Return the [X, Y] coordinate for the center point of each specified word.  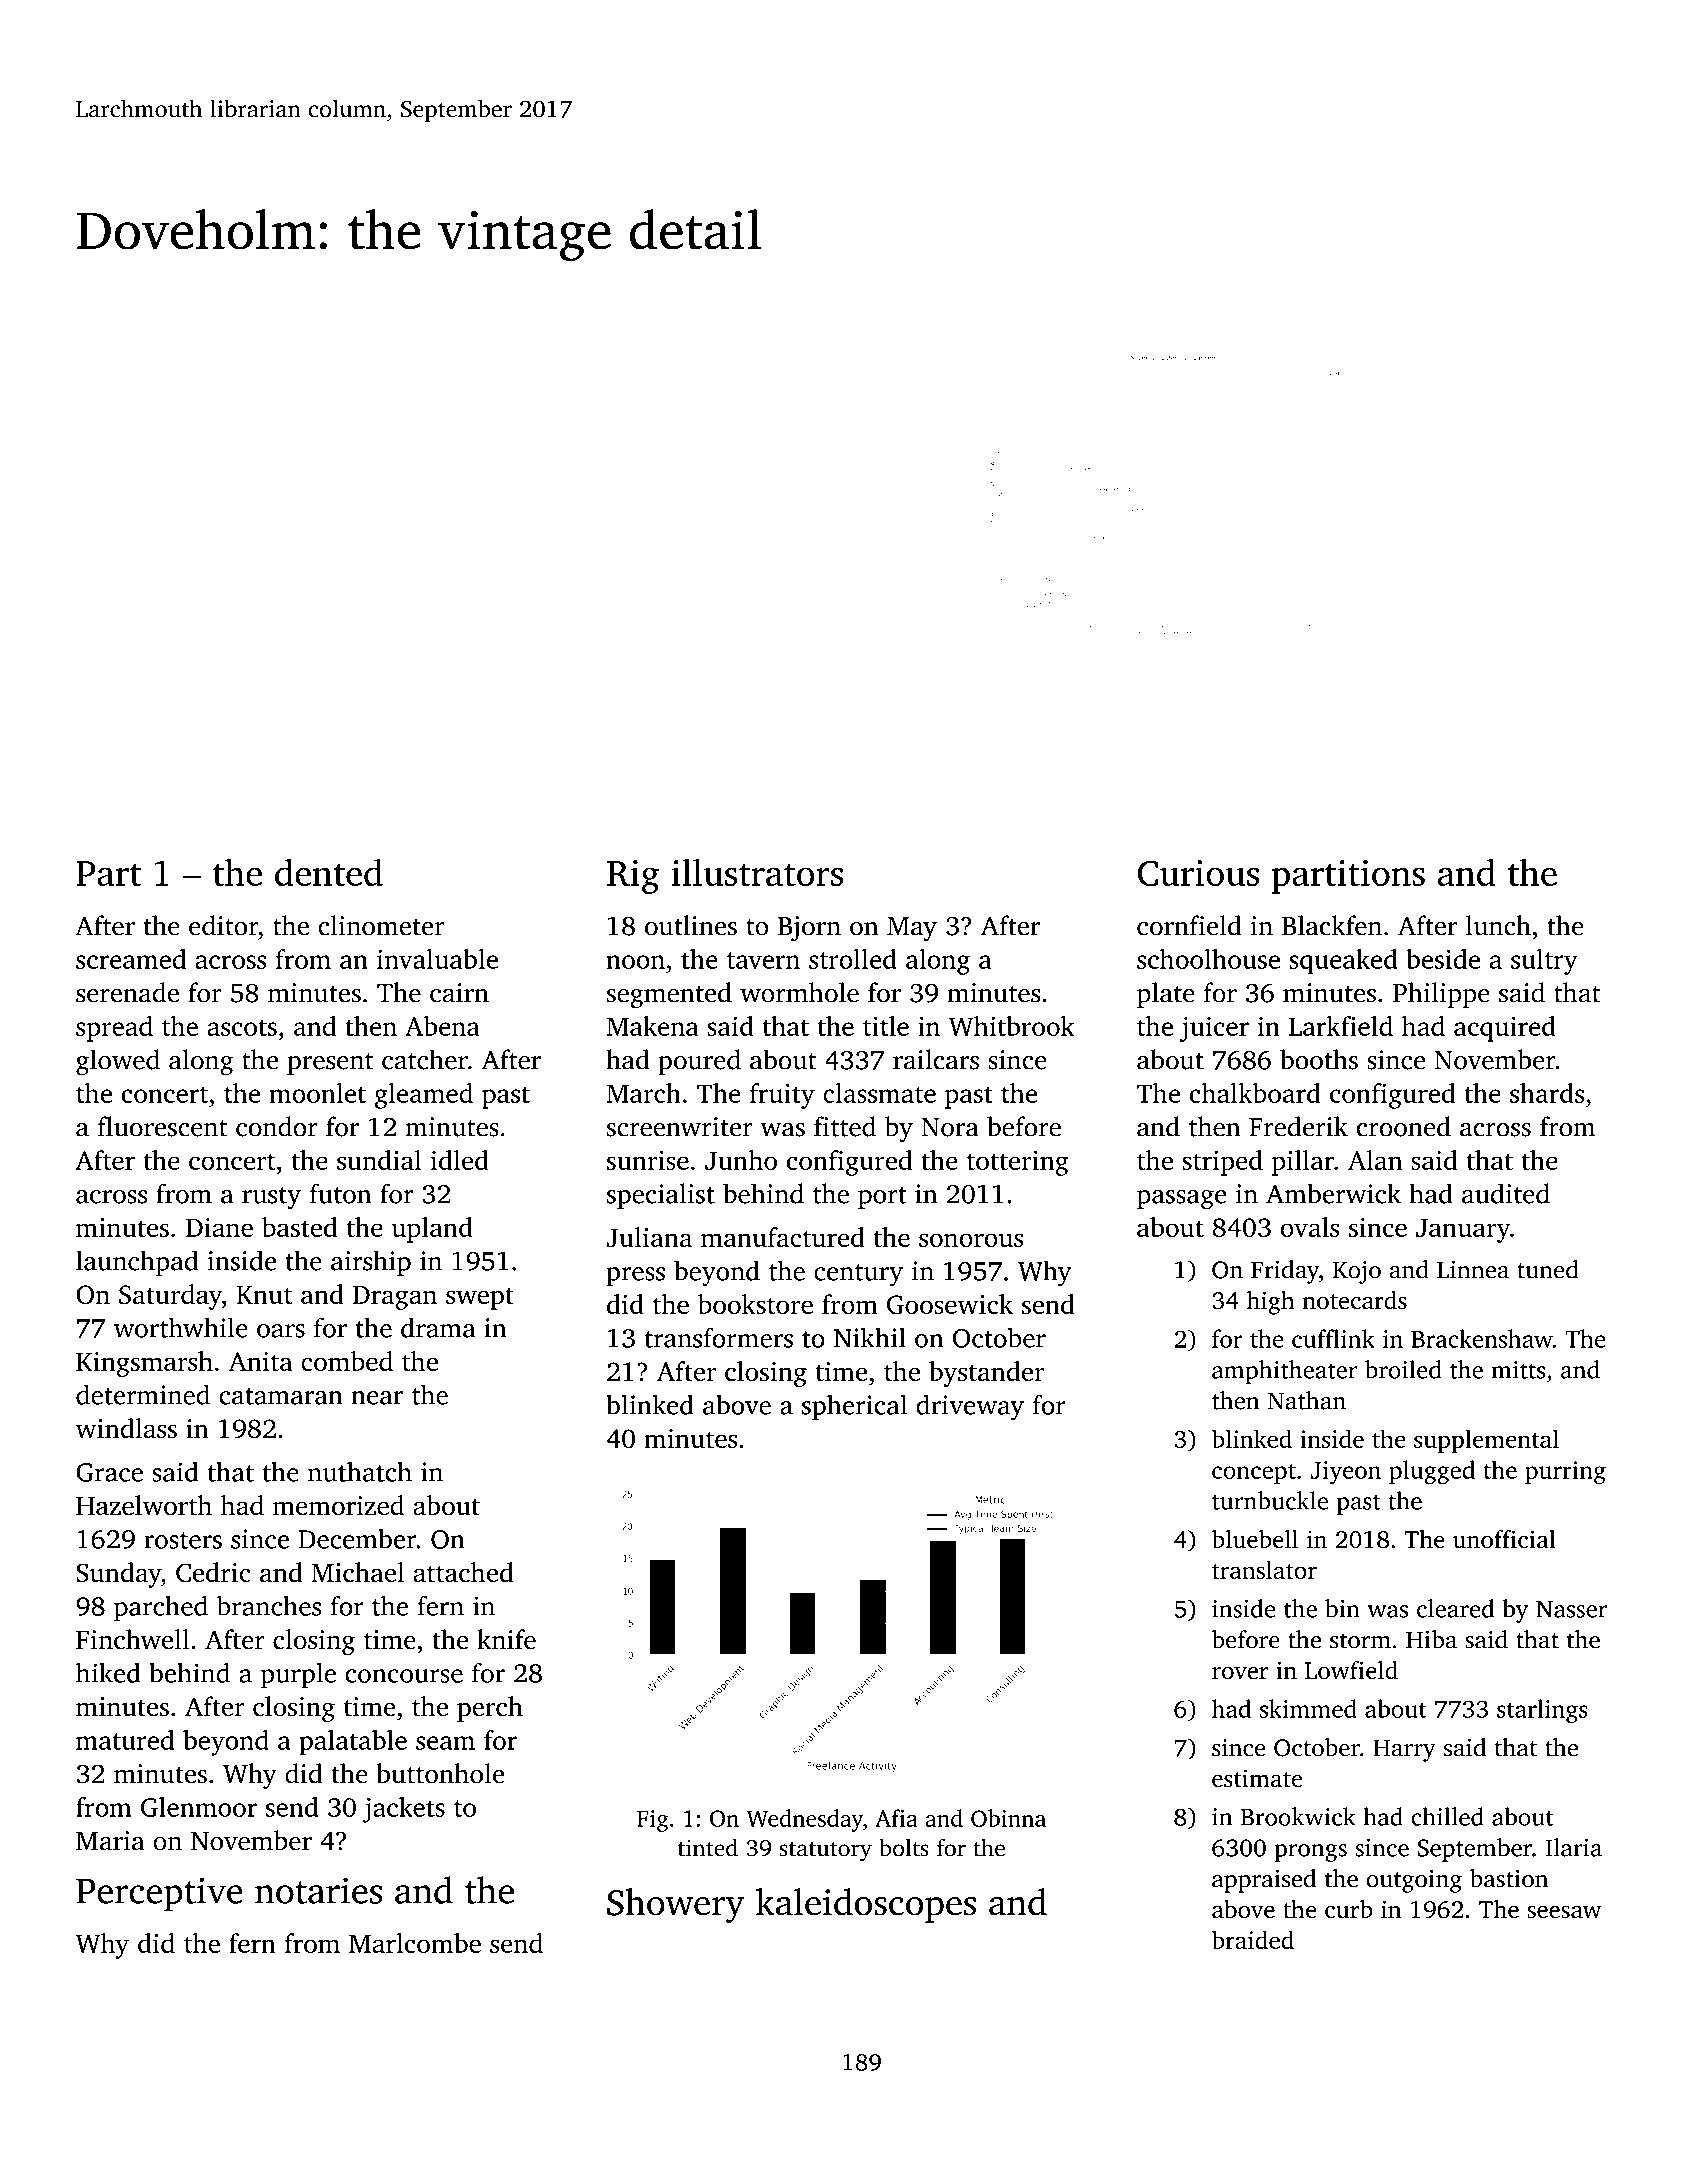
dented [329, 872]
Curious [1198, 873]
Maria [110, 1841]
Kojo [1357, 1272]
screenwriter [680, 1127]
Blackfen [1332, 925]
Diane [219, 1227]
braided [1253, 1939]
